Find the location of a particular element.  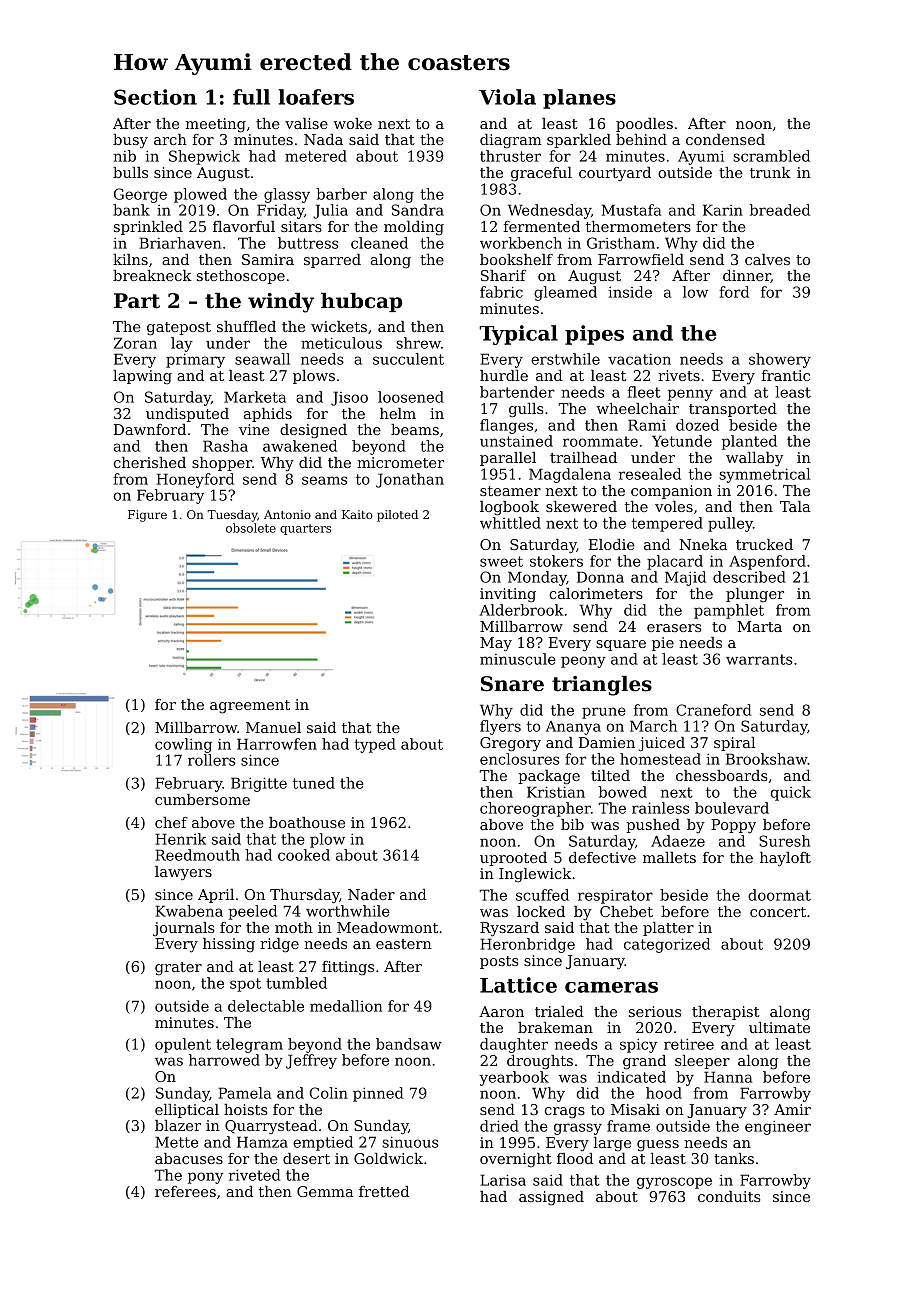

shrew is located at coordinates (418, 343).
